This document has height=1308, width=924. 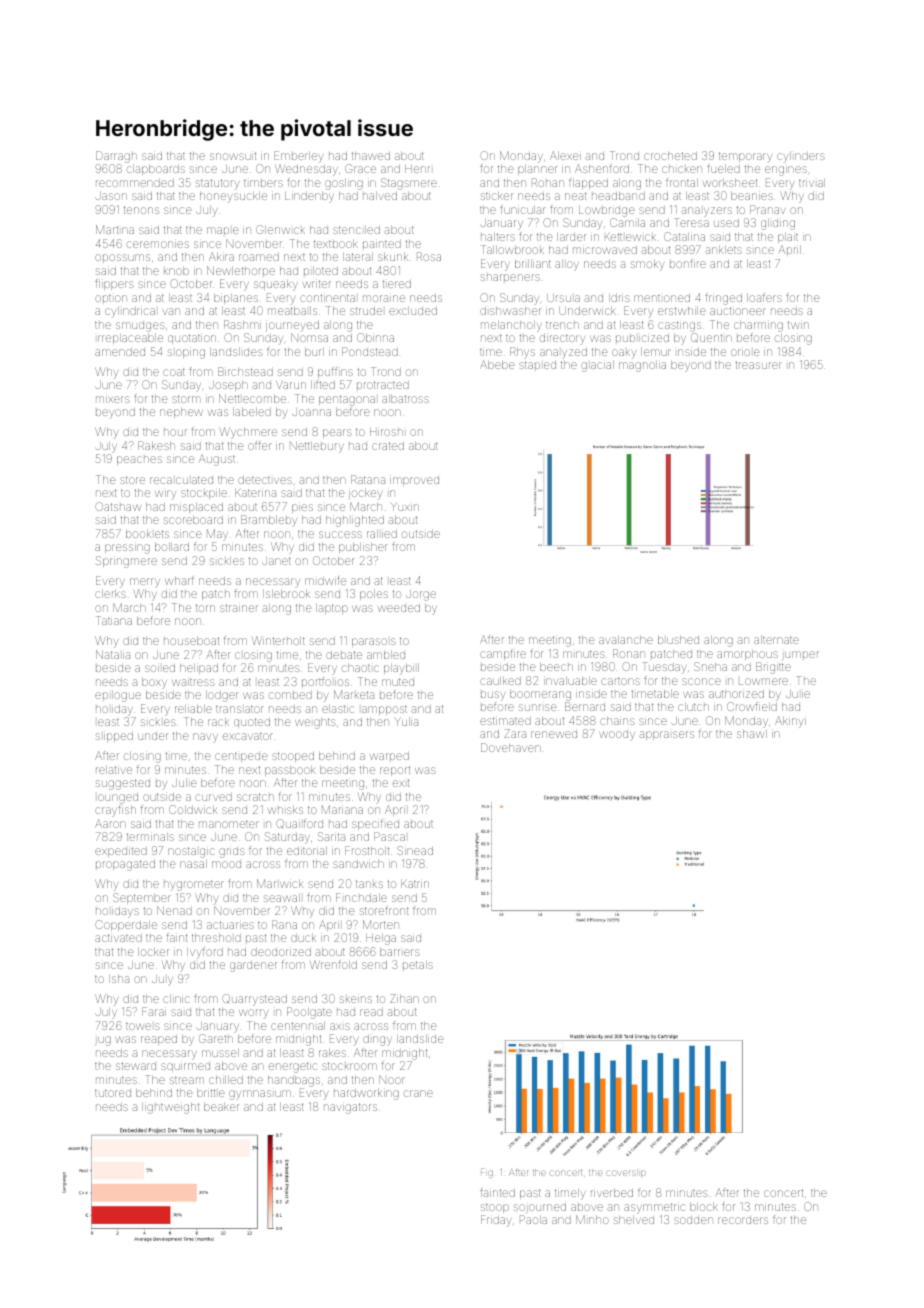 What do you see at coordinates (533, 1219) in the document?
I see `Paola` at bounding box center [533, 1219].
